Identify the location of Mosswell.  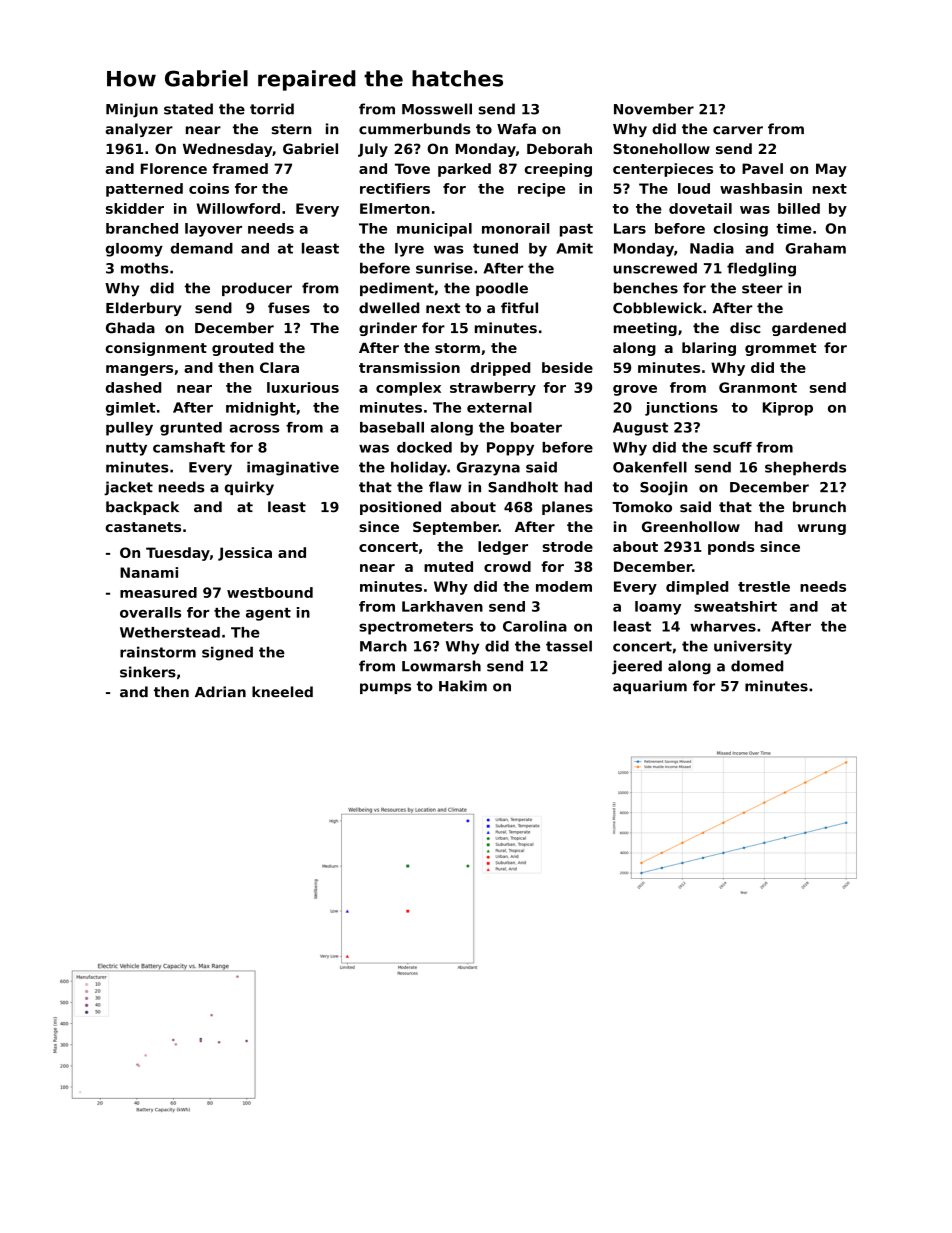
(437, 109).
